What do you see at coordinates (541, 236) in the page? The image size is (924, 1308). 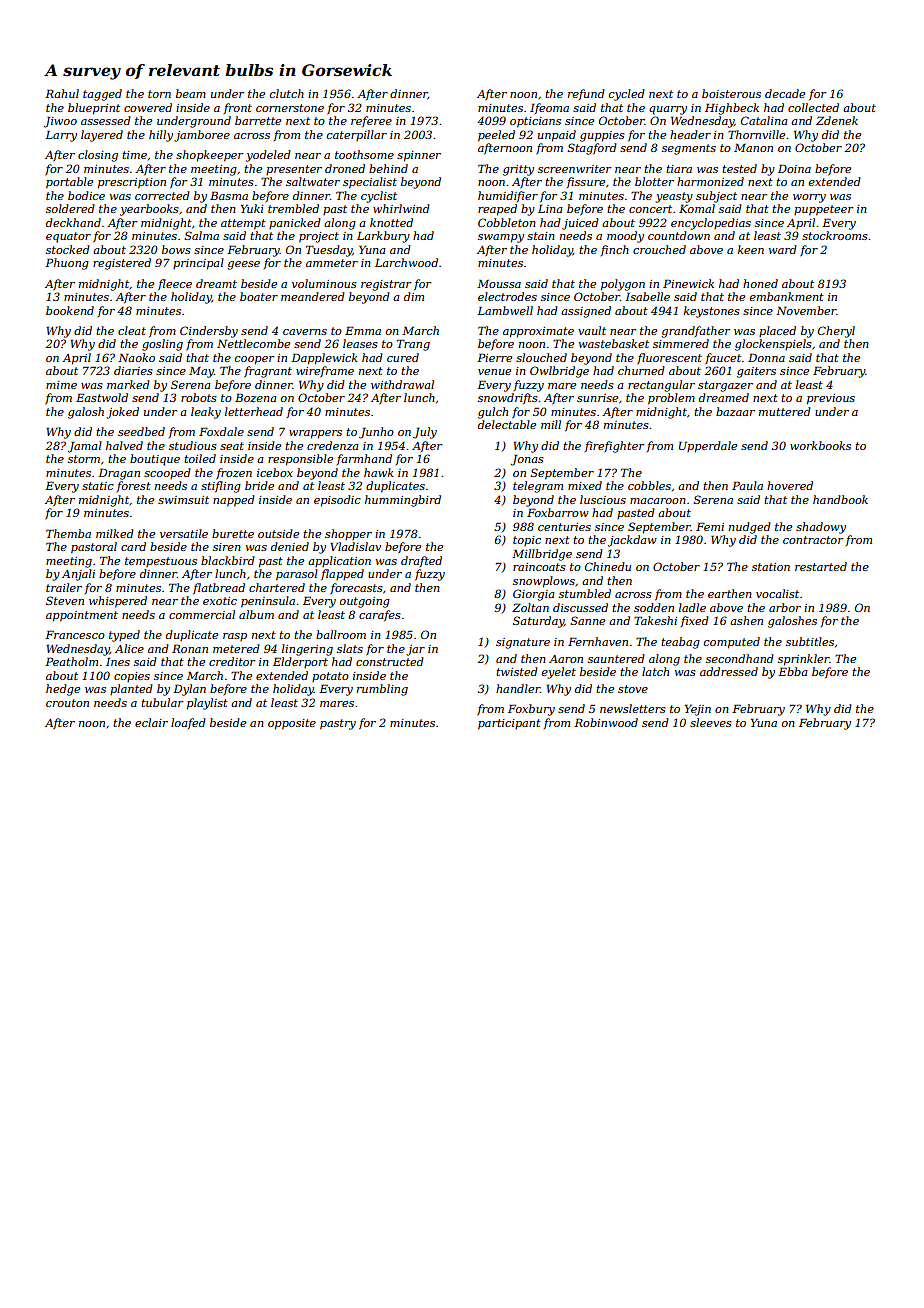 I see `stain` at bounding box center [541, 236].
